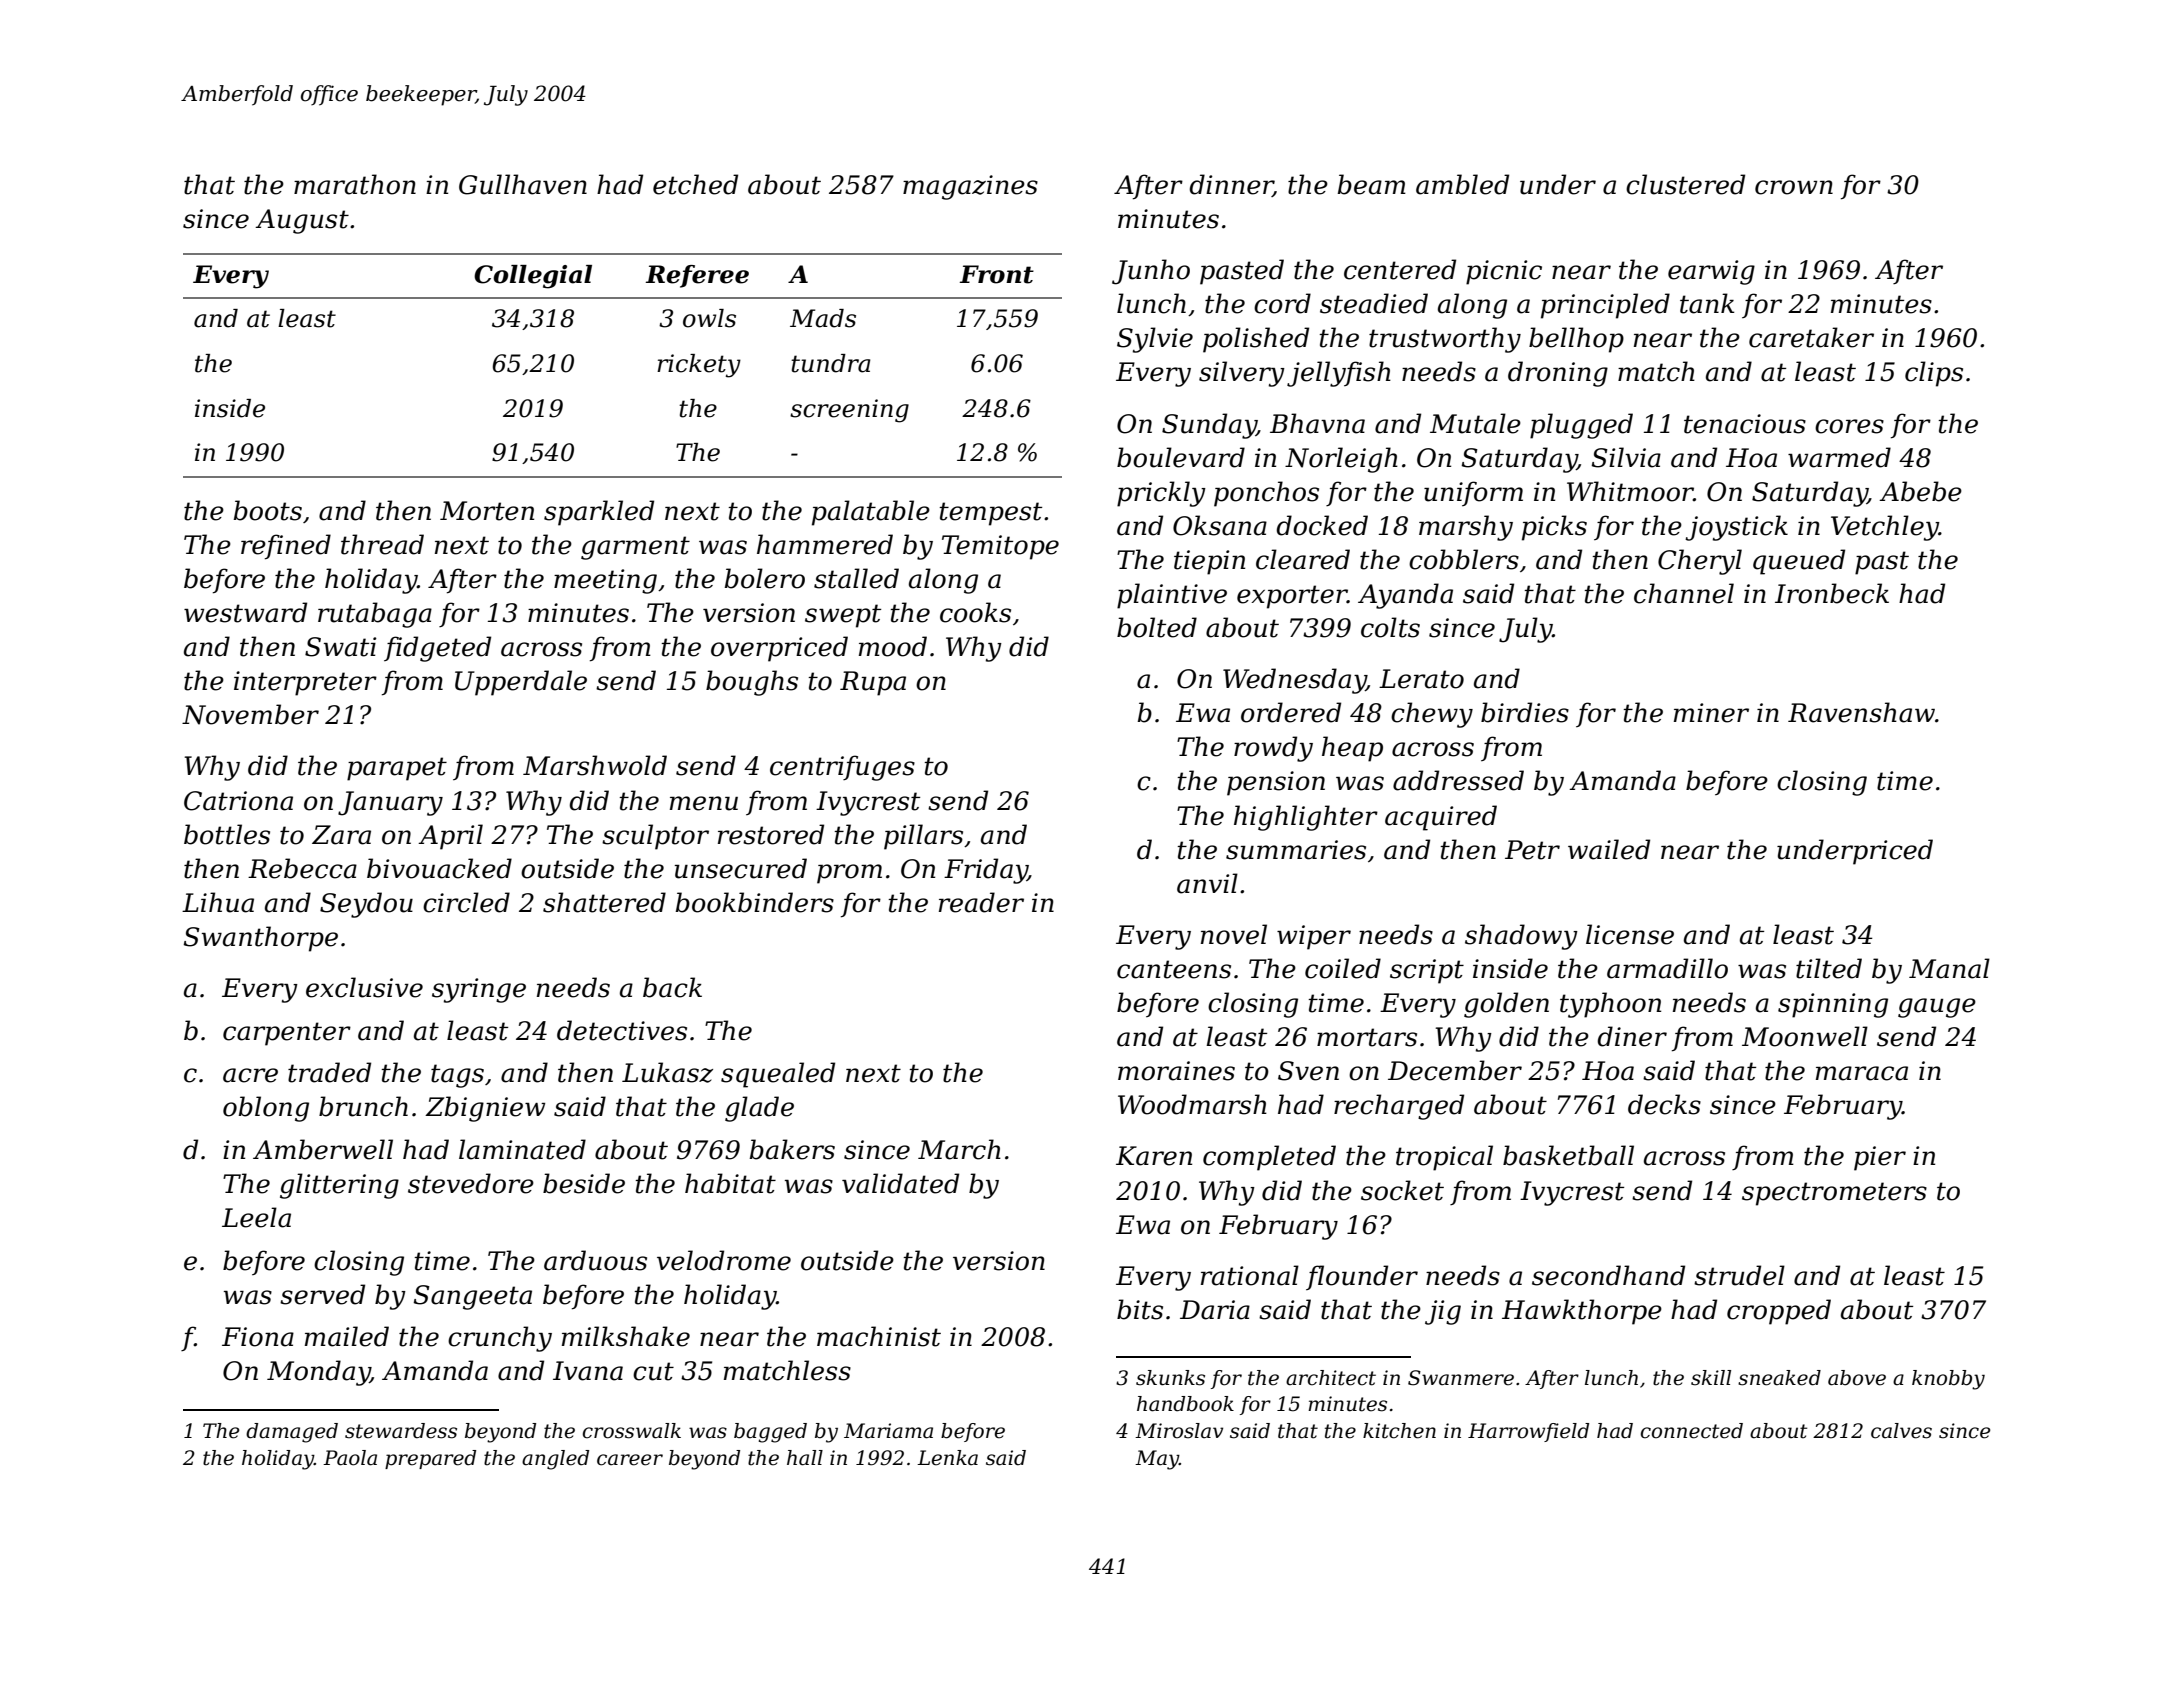  Describe the element at coordinates (1609, 849) in the image. I see `wailed` at that location.
